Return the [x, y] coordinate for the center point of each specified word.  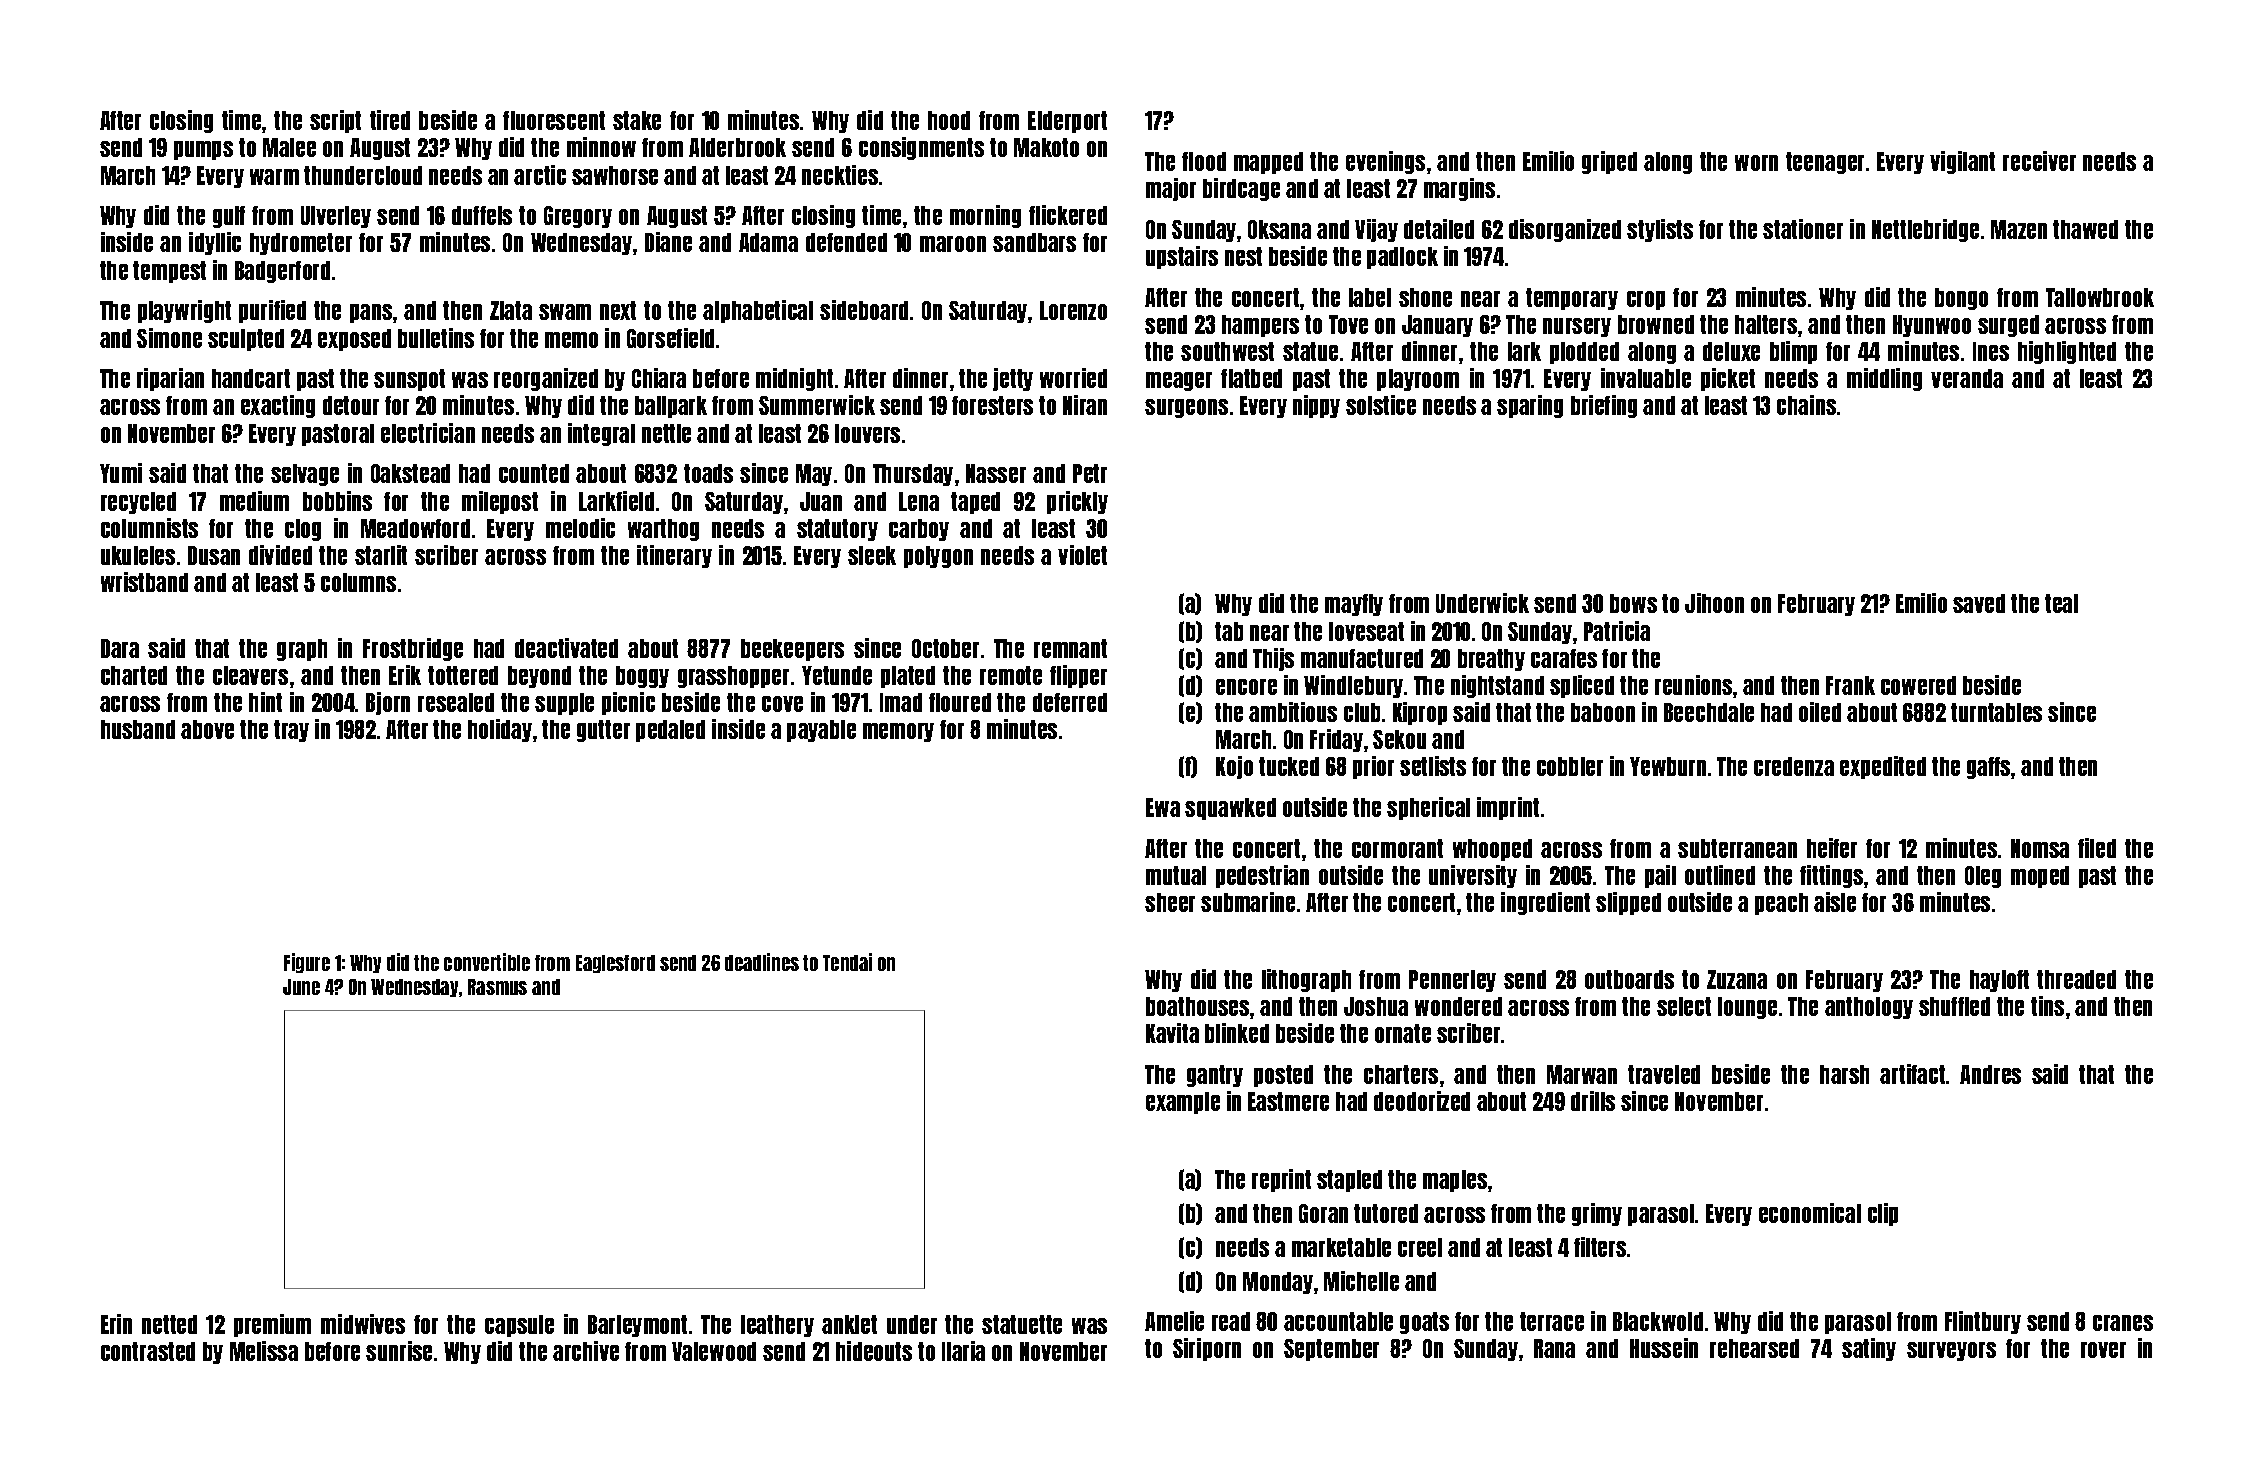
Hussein [1664, 1348]
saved [1979, 603]
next [618, 310]
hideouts [874, 1351]
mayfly [1354, 605]
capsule [519, 1326]
